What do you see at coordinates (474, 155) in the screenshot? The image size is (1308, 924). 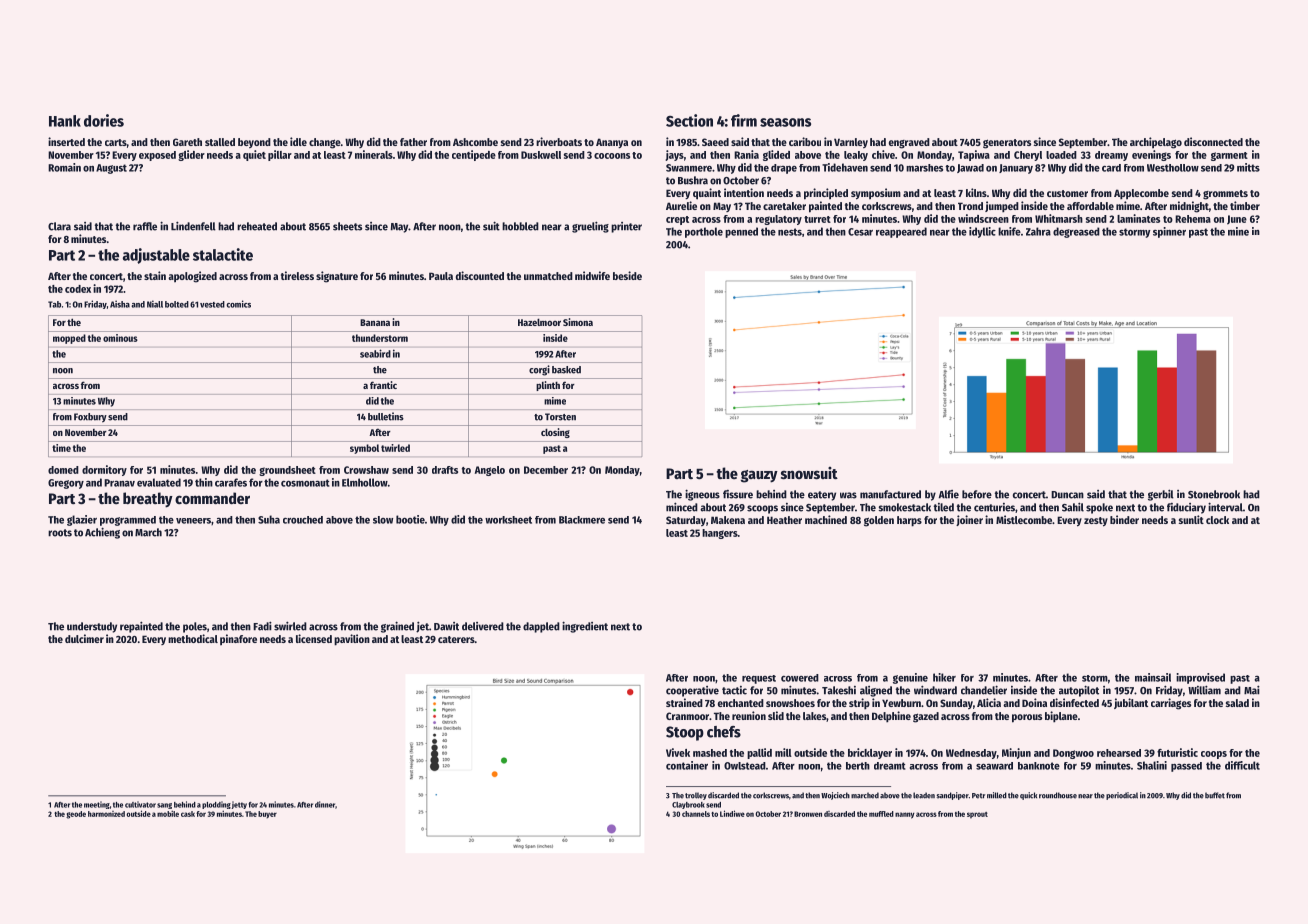 I see `centipede` at bounding box center [474, 155].
